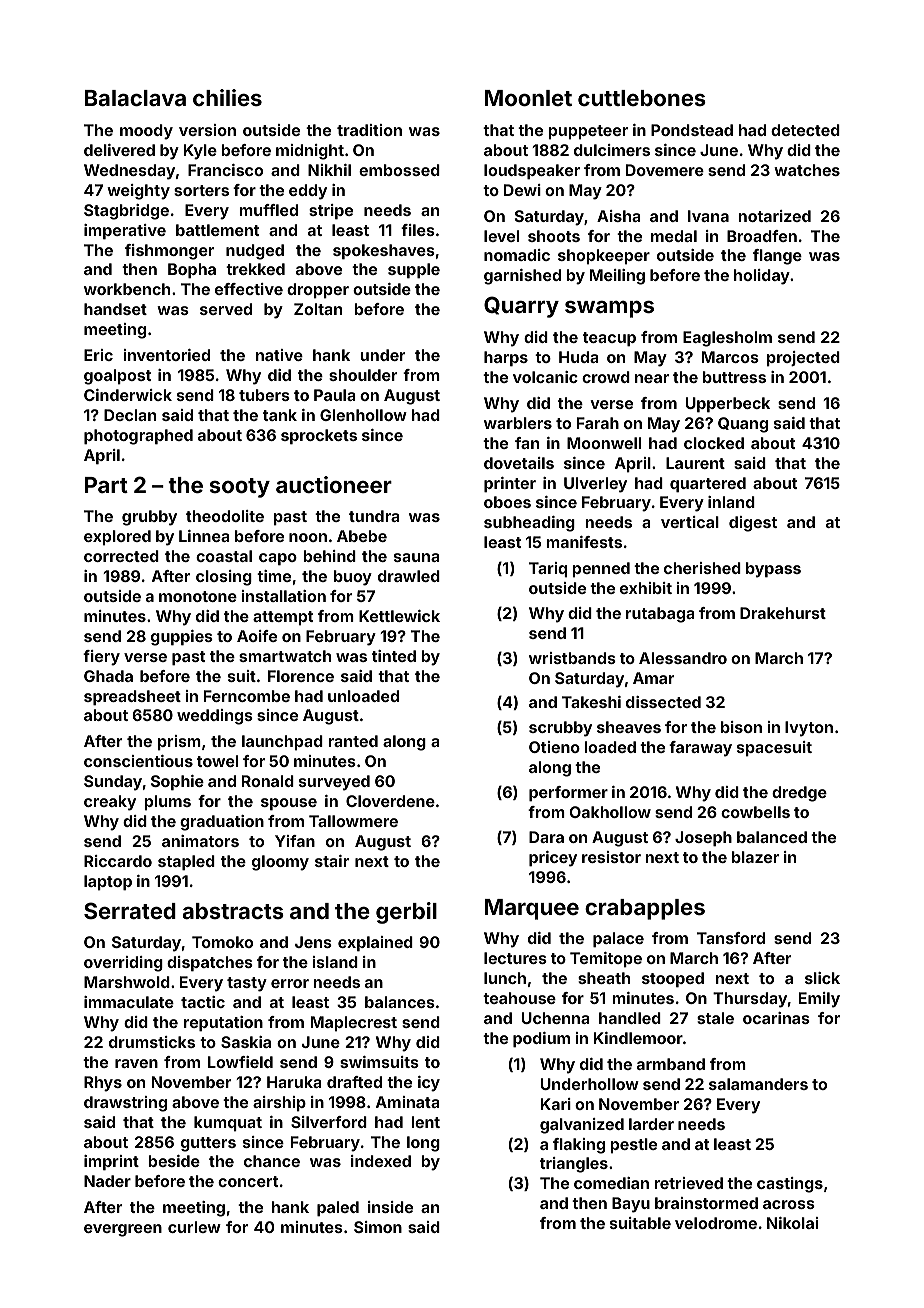 The height and width of the screenshot is (1308, 924). What do you see at coordinates (353, 741) in the screenshot?
I see `ranted` at bounding box center [353, 741].
